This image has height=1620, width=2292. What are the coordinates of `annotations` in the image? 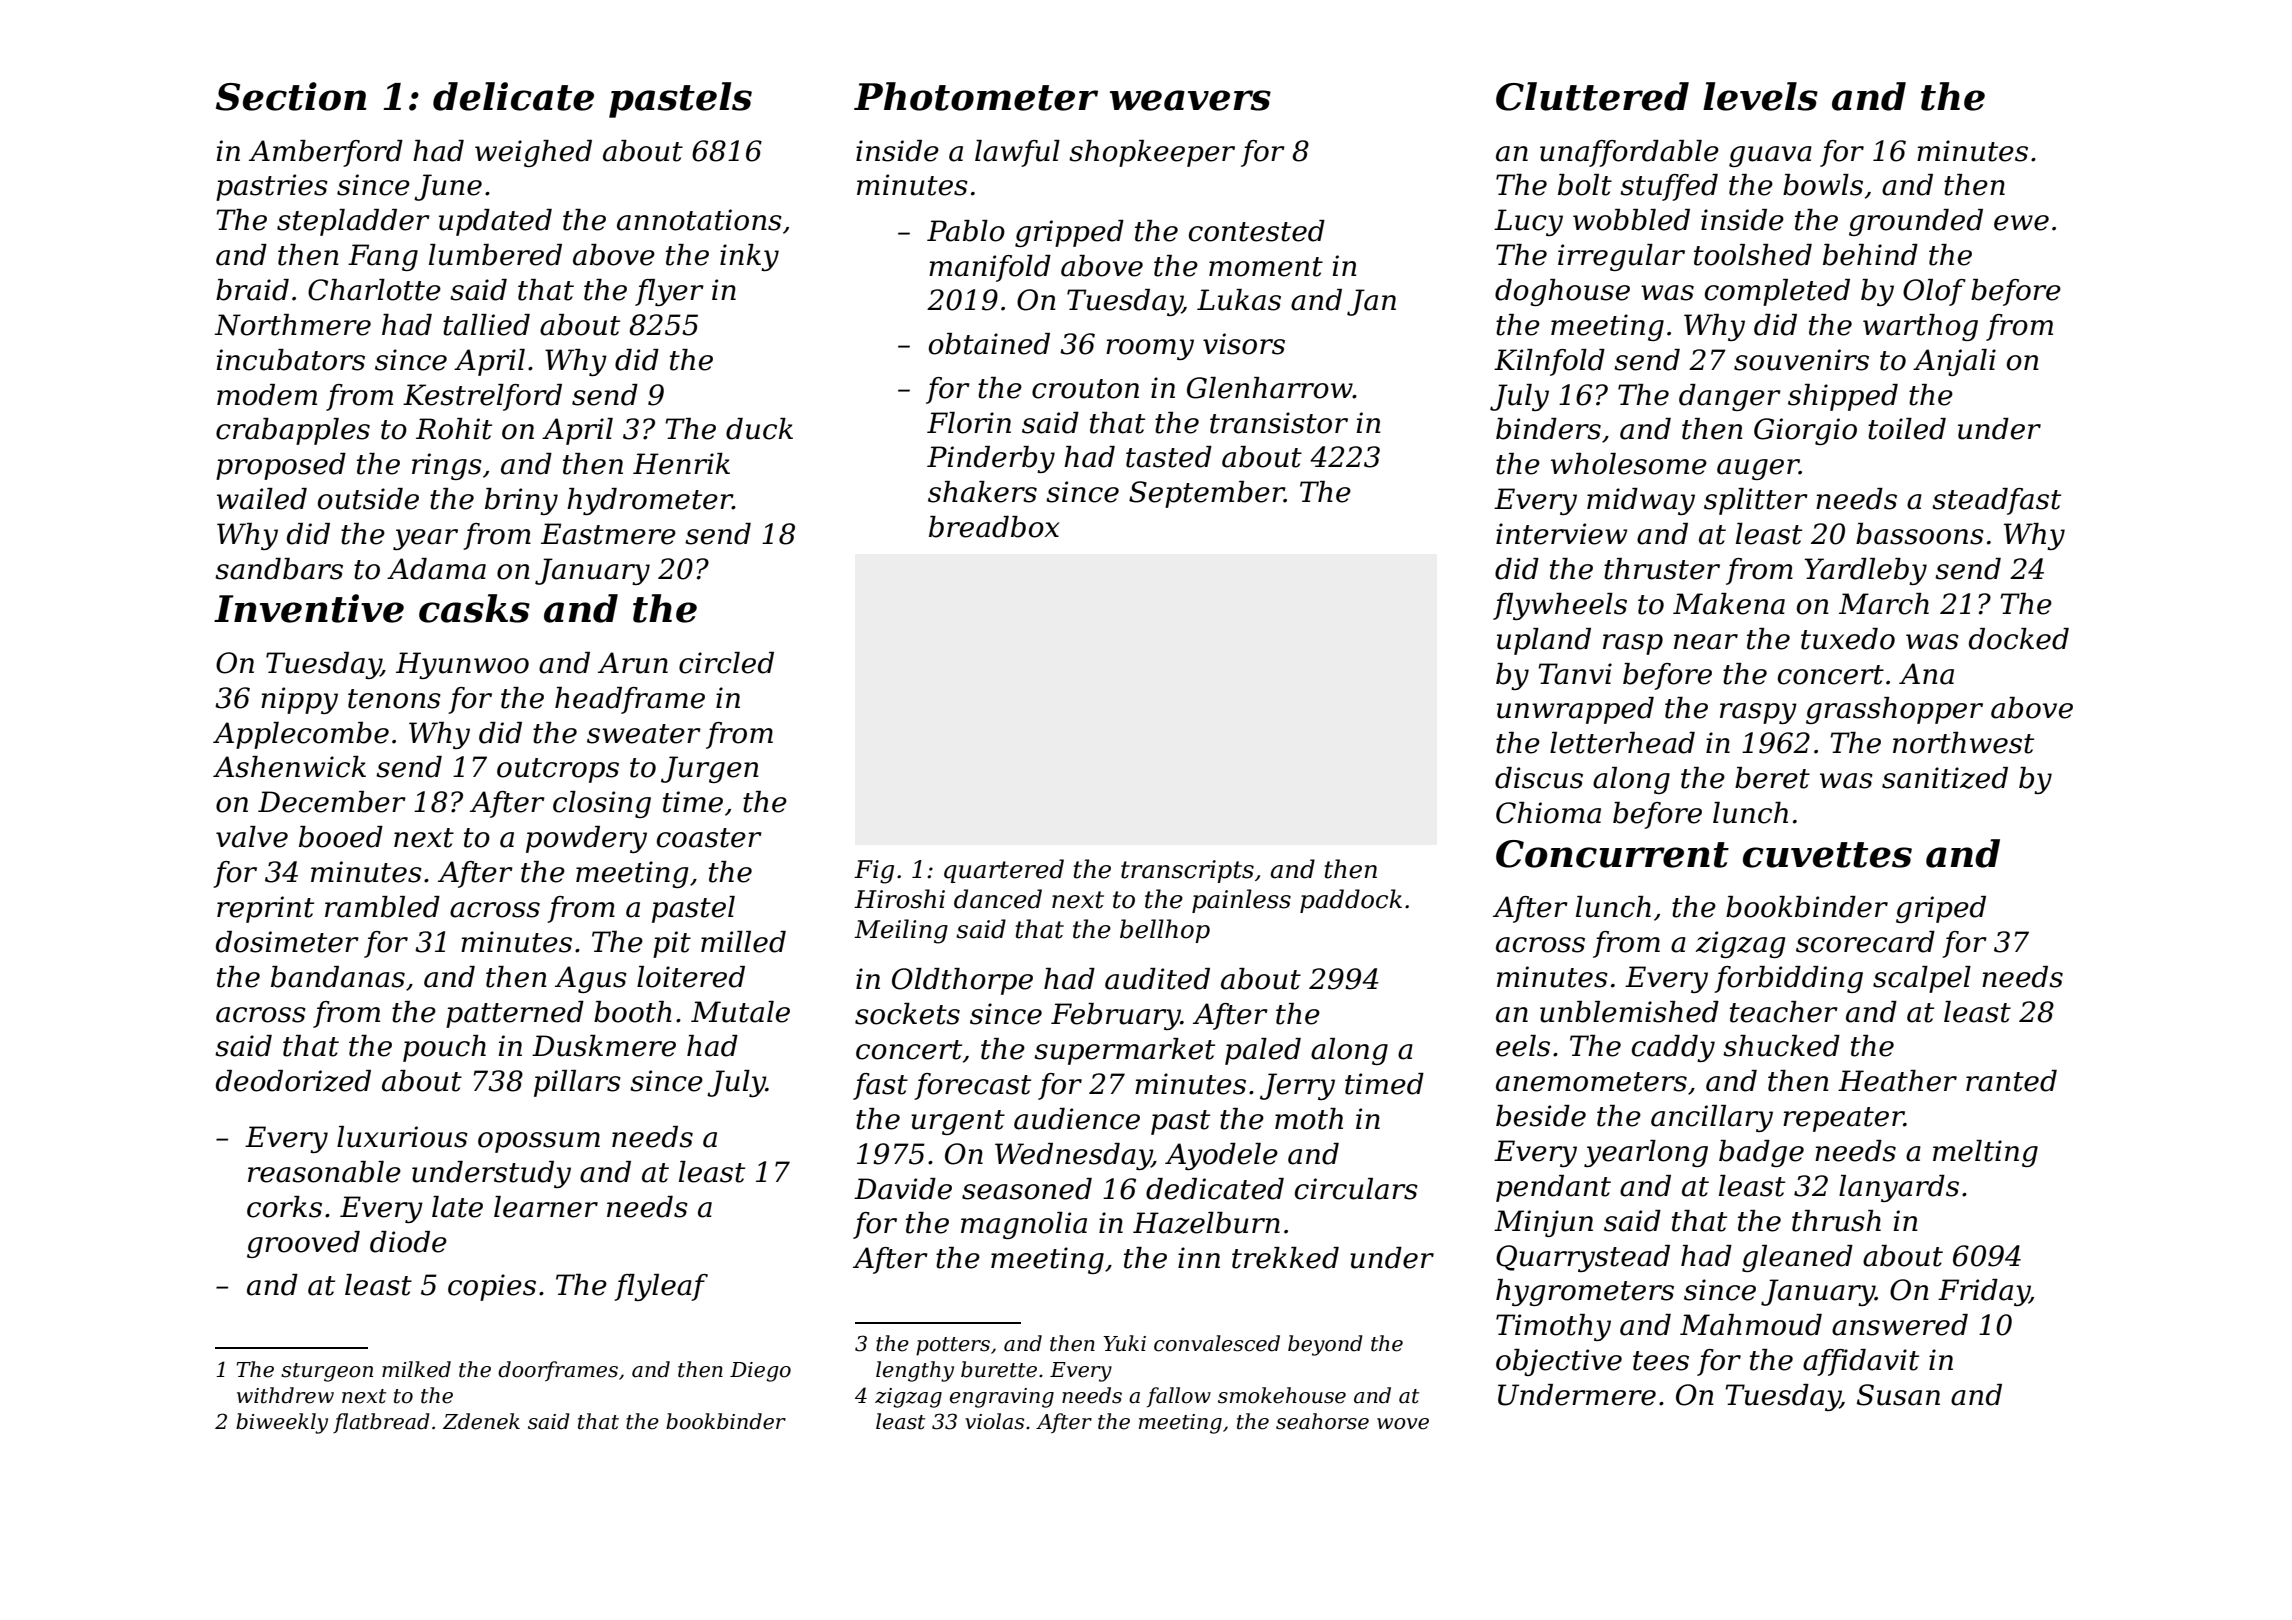 It's located at (699, 220).
